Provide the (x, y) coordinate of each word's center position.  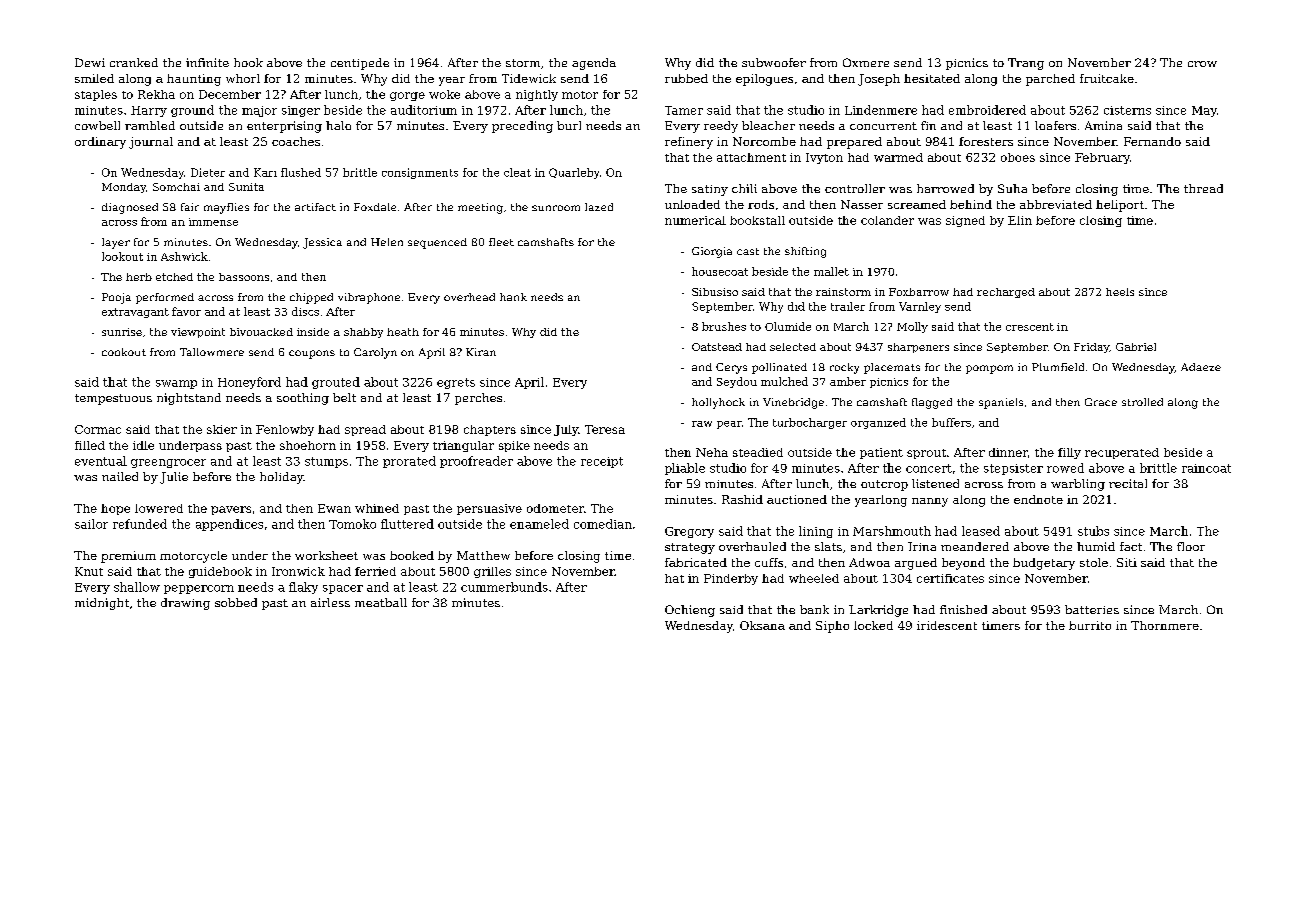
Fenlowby (285, 430)
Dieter (208, 172)
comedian (603, 524)
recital (1128, 483)
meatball (381, 602)
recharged (1006, 293)
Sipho (832, 627)
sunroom (556, 208)
